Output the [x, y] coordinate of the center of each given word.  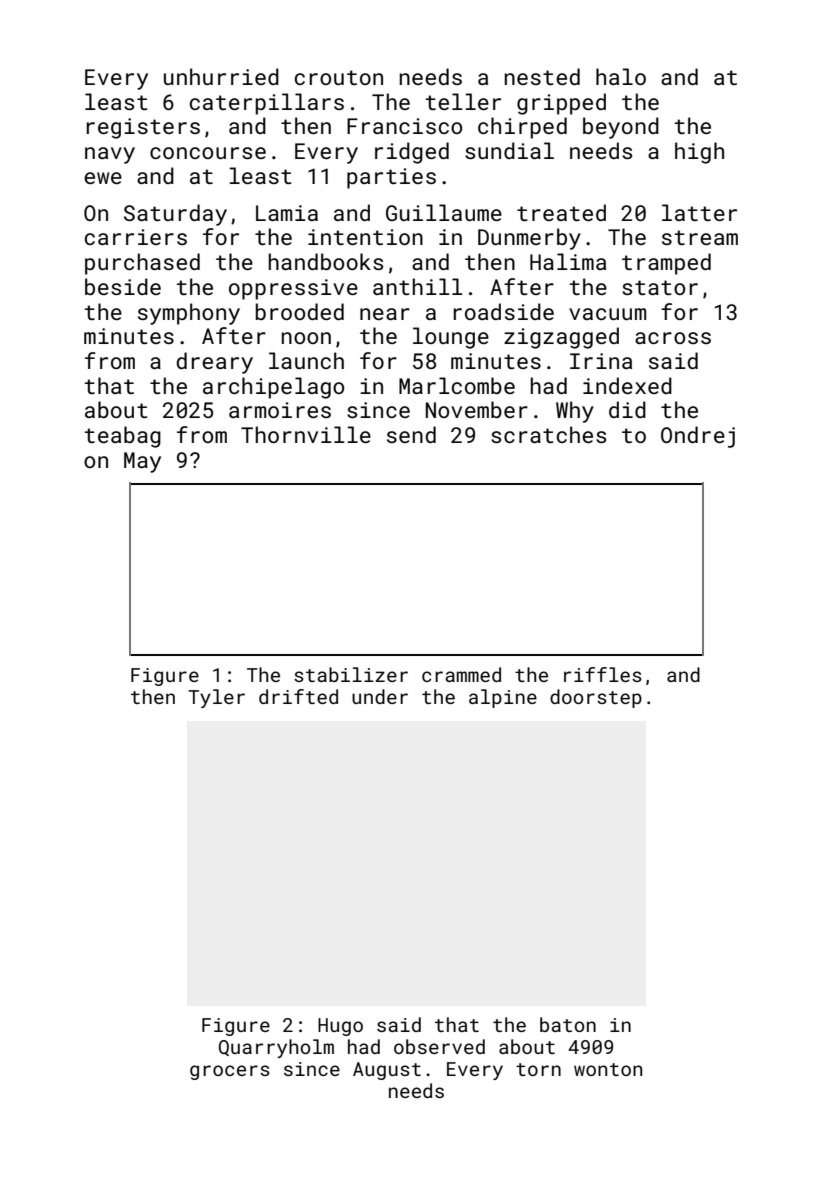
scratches [548, 434]
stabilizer [351, 674]
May [142, 462]
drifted [298, 696]
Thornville [306, 434]
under [380, 696]
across [673, 338]
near [385, 314]
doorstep [596, 698]
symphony [189, 314]
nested [542, 76]
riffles [603, 674]
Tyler [216, 698]
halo [621, 76]
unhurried [221, 76]
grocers [230, 1072]
